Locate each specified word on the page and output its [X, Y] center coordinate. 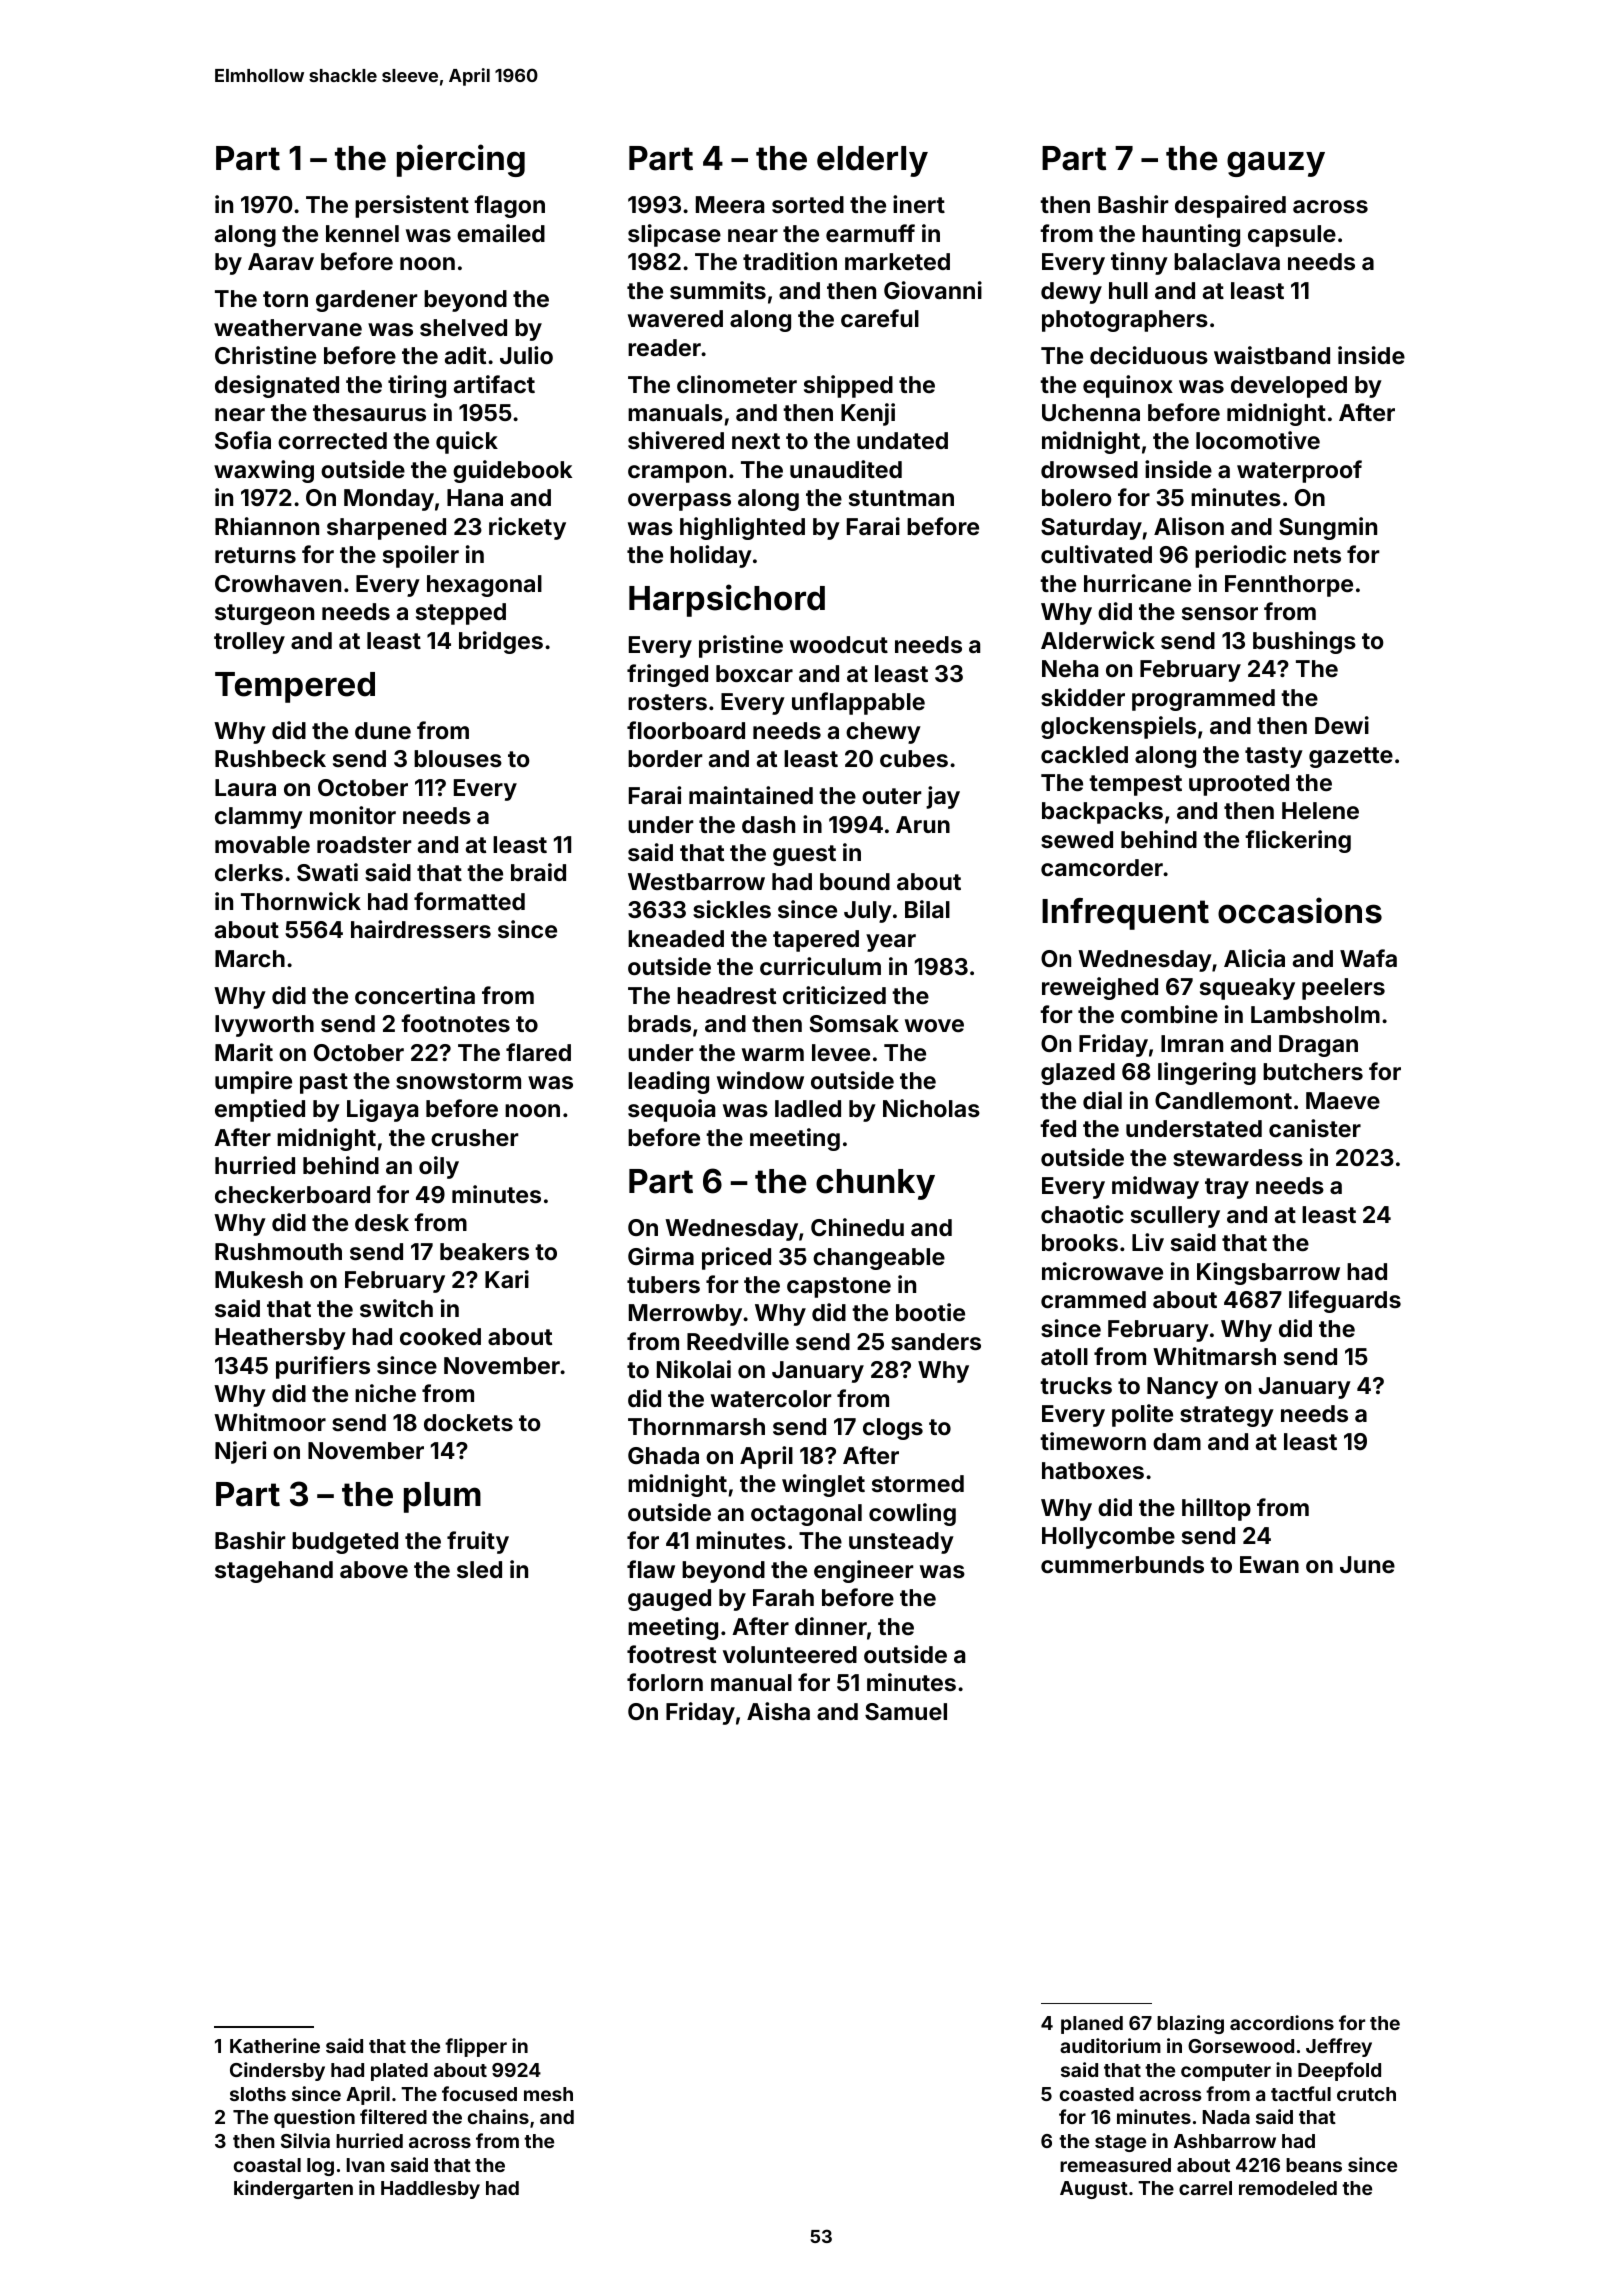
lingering [1207, 1073]
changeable [879, 1259]
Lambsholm [1315, 1014]
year [891, 943]
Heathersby [280, 1339]
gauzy [1276, 164]
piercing [461, 160]
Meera [730, 204]
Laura [245, 787]
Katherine [275, 2045]
